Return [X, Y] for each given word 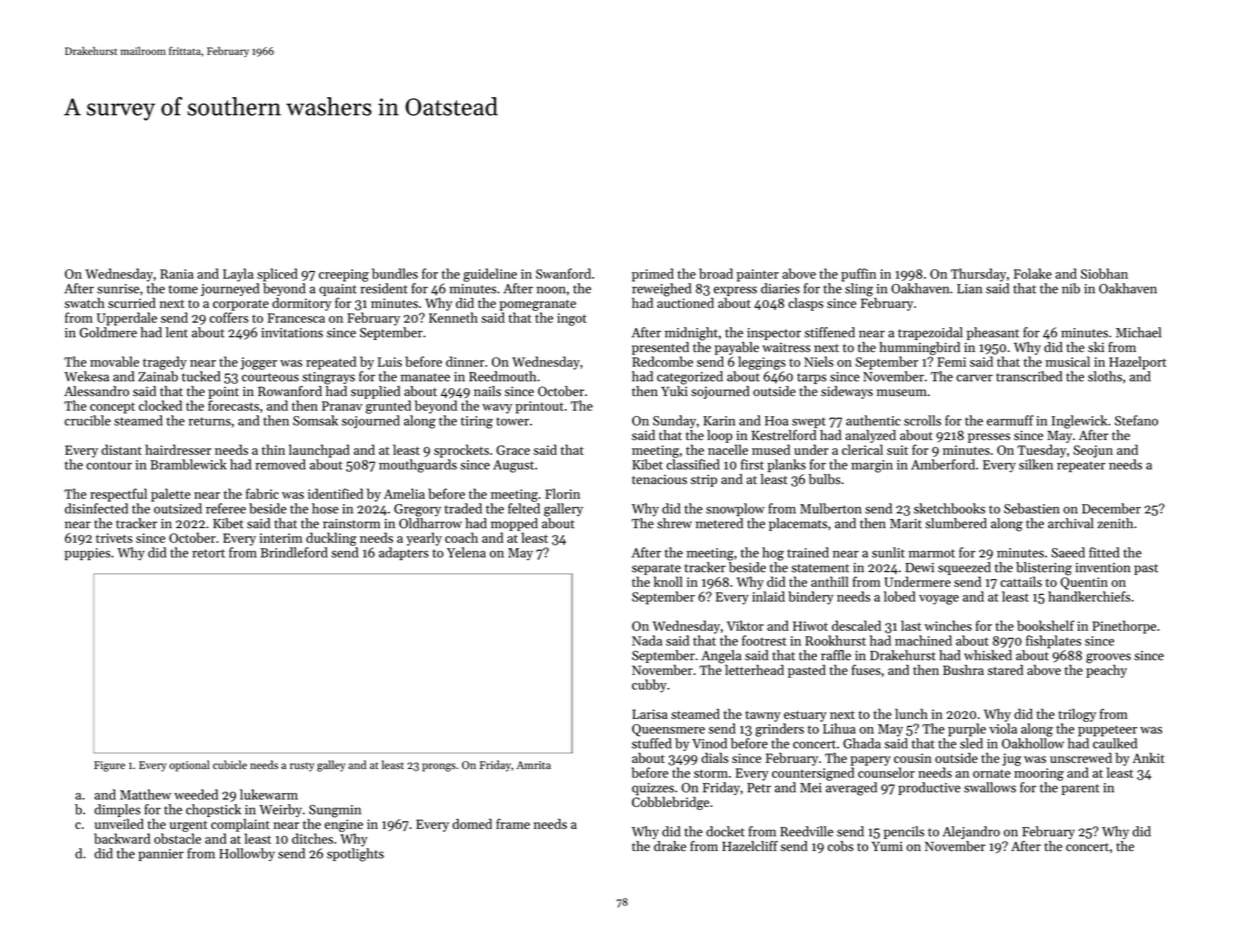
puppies [87, 554]
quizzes [653, 789]
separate [656, 569]
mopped [514, 524]
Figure [109, 766]
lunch [911, 714]
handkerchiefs [1089, 596]
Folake [1033, 273]
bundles [395, 273]
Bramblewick [188, 464]
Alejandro [971, 832]
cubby [649, 686]
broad [716, 273]
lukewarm [269, 794]
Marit [906, 524]
